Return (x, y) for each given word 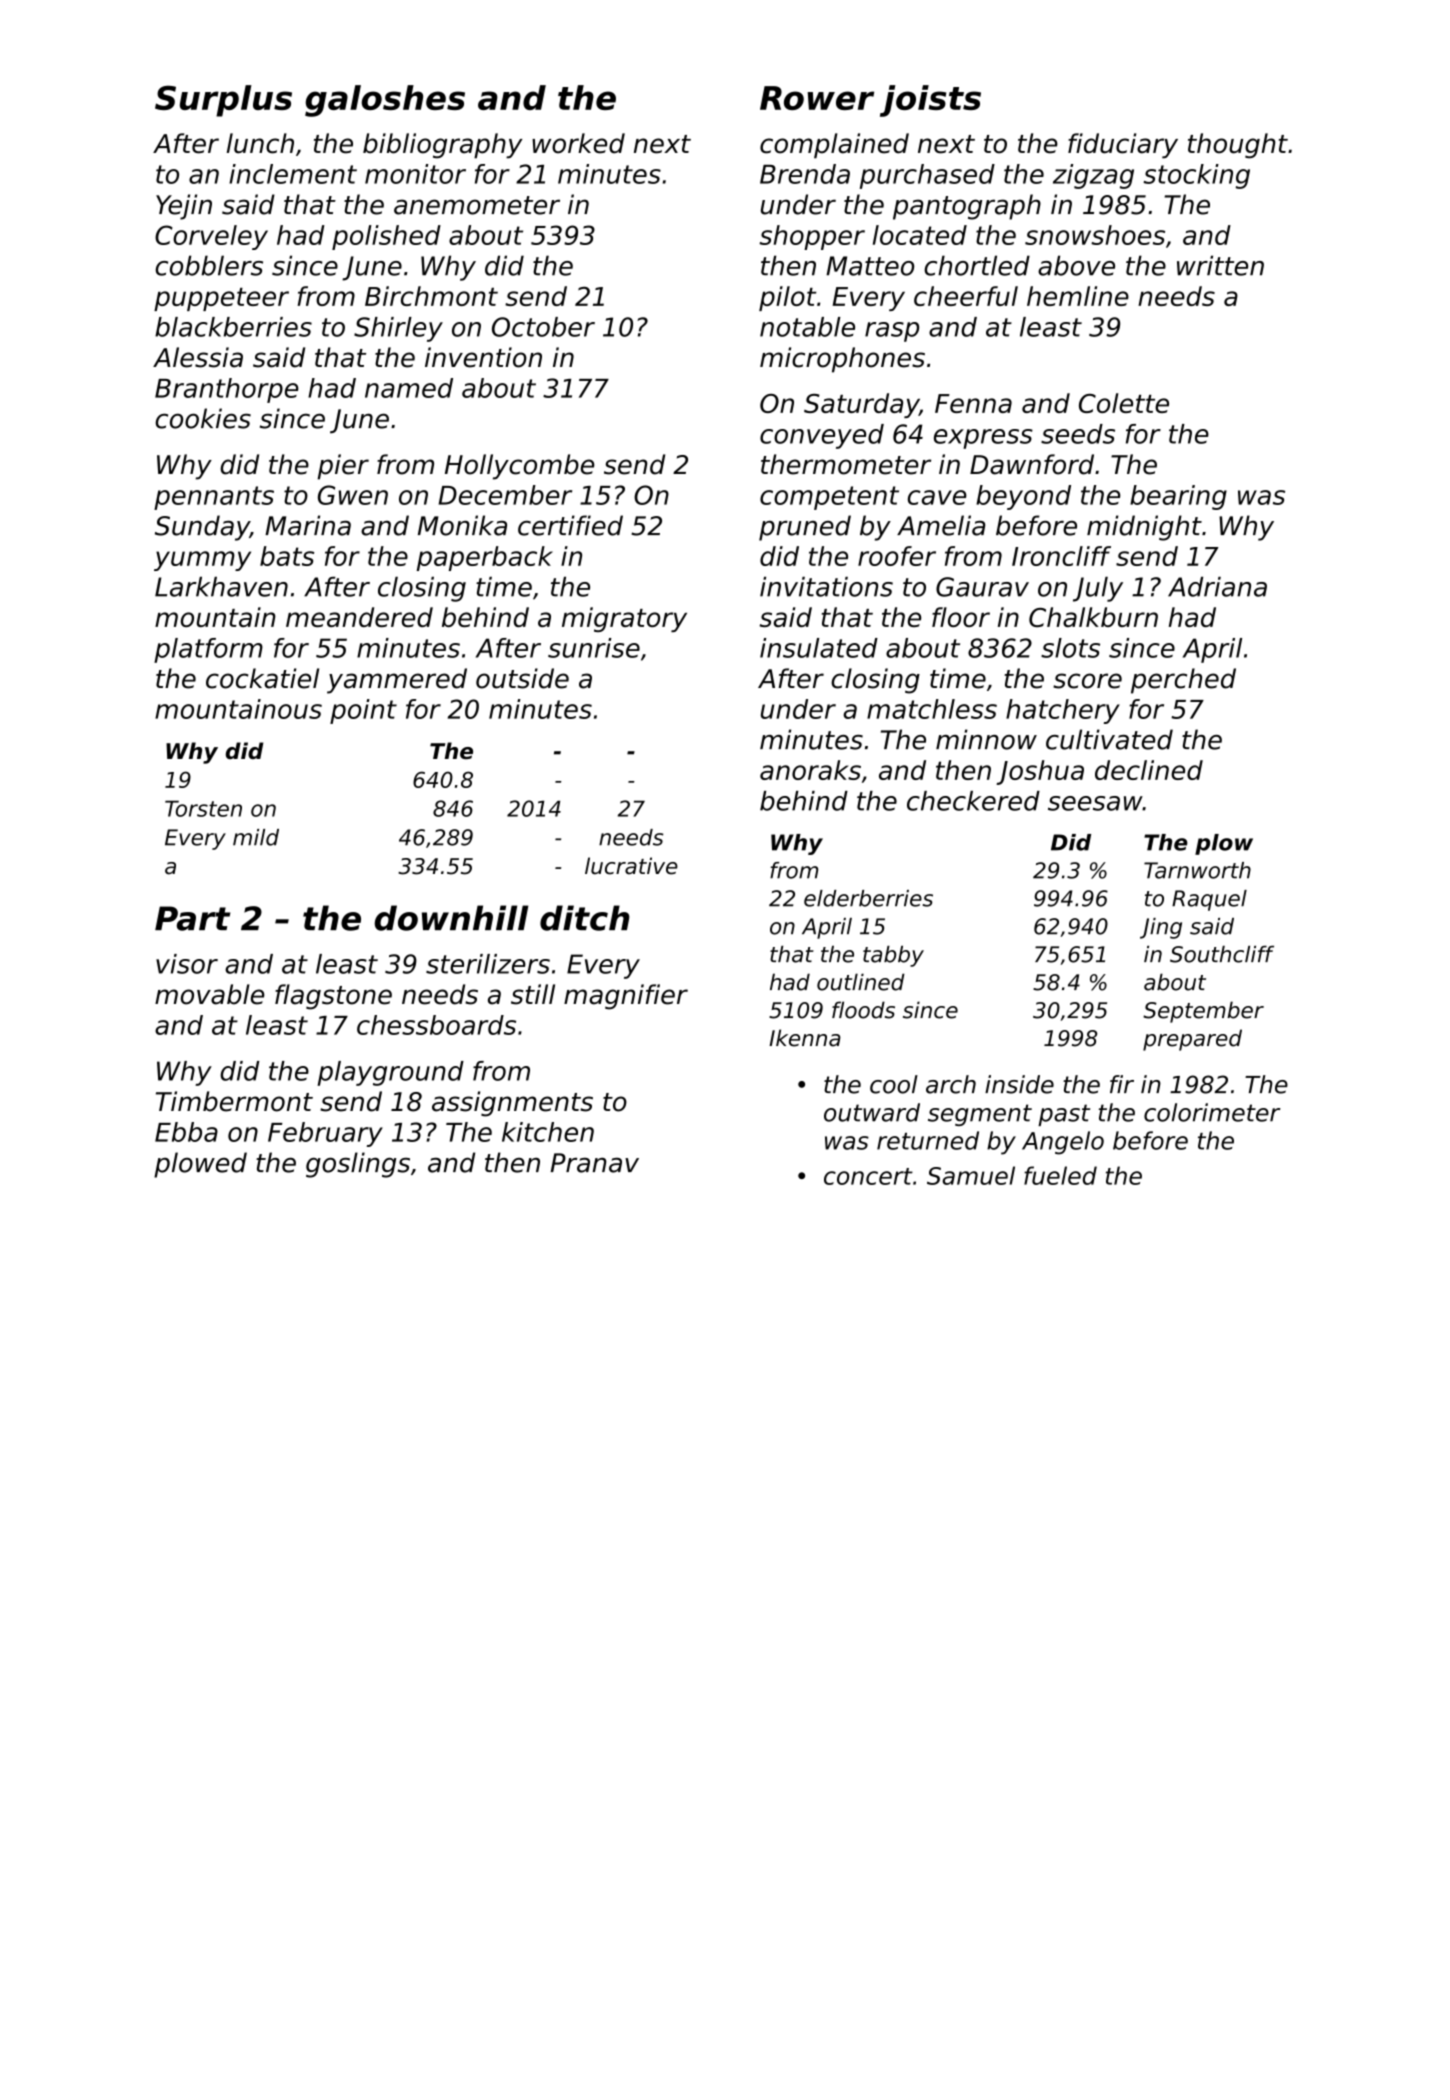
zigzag (1093, 176)
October (543, 327)
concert (868, 1176)
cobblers (209, 265)
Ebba (186, 1132)
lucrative (631, 866)
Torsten (203, 809)
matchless (932, 709)
